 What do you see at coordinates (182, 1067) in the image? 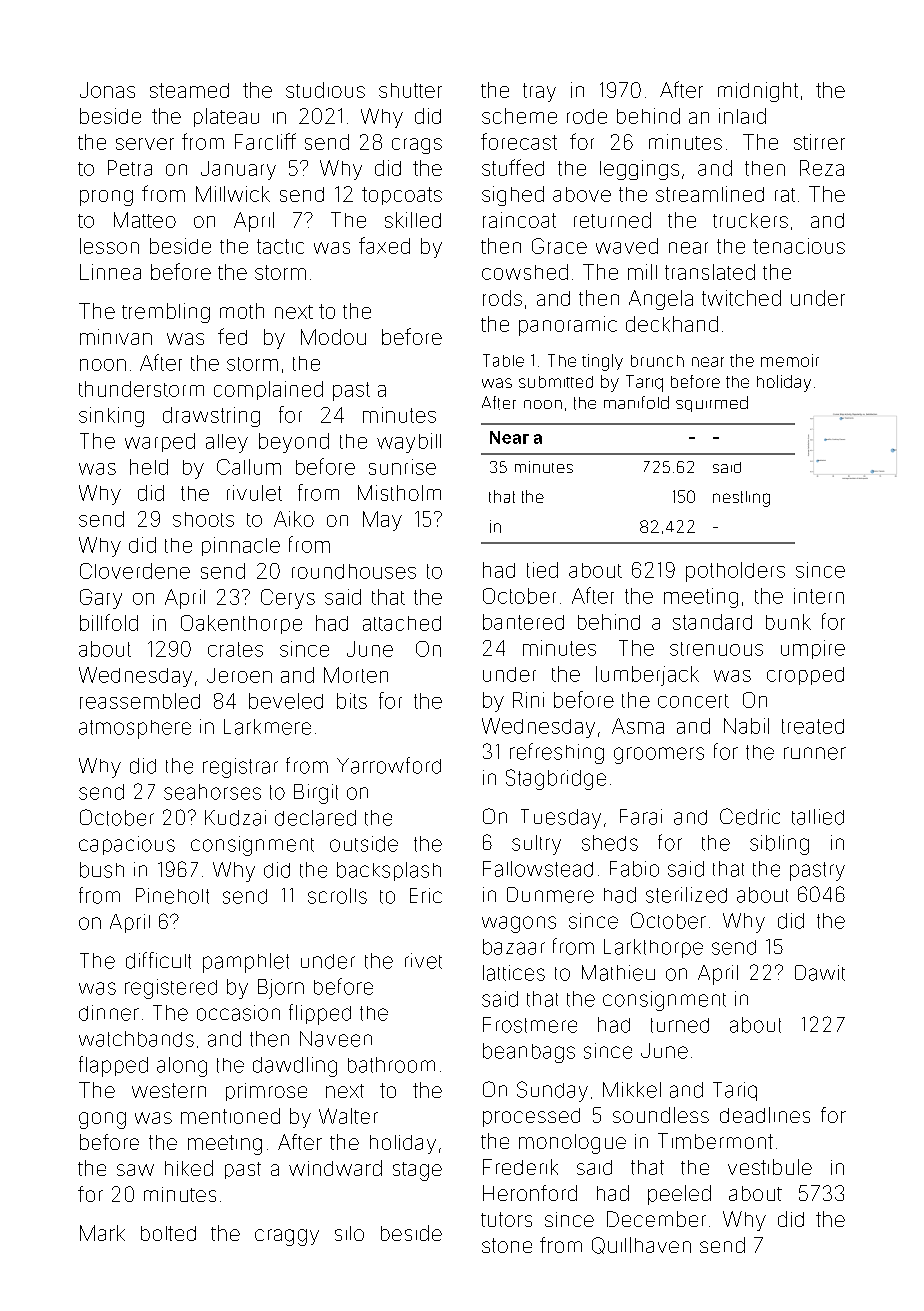
I see `along` at bounding box center [182, 1067].
